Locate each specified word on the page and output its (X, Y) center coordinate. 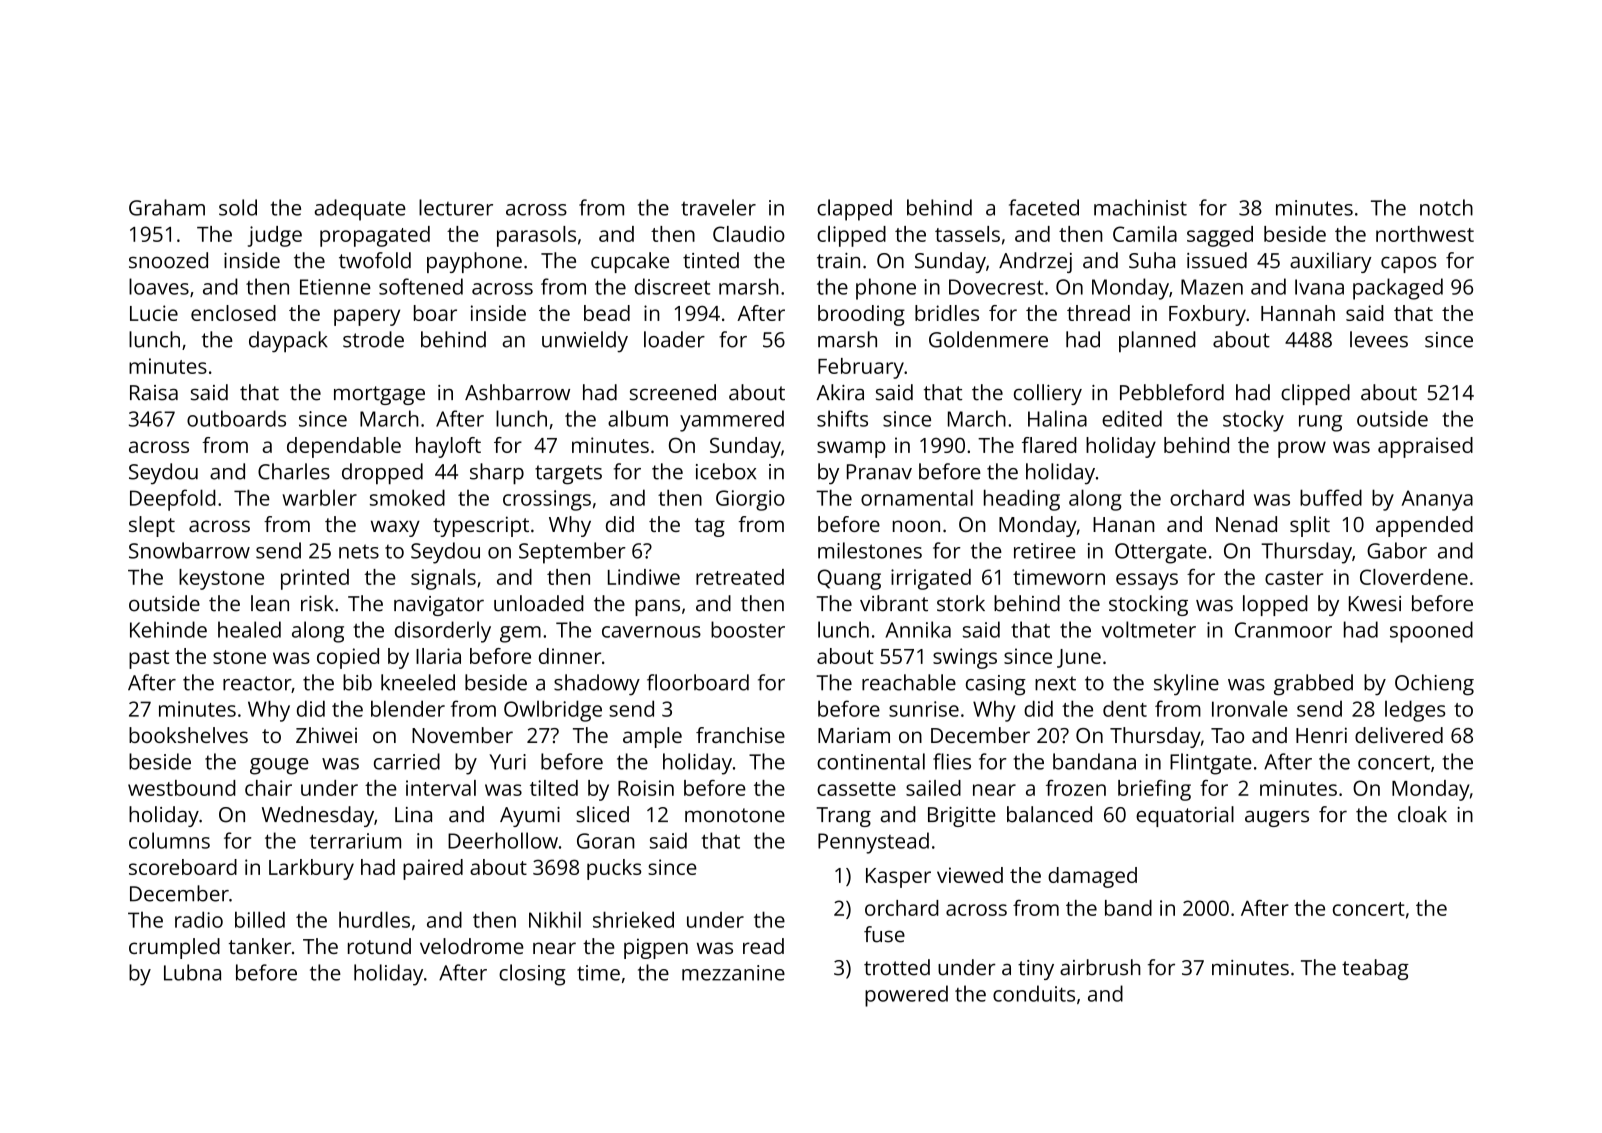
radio (199, 919)
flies (952, 761)
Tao (1227, 735)
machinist (1140, 207)
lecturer (456, 207)
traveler (718, 207)
